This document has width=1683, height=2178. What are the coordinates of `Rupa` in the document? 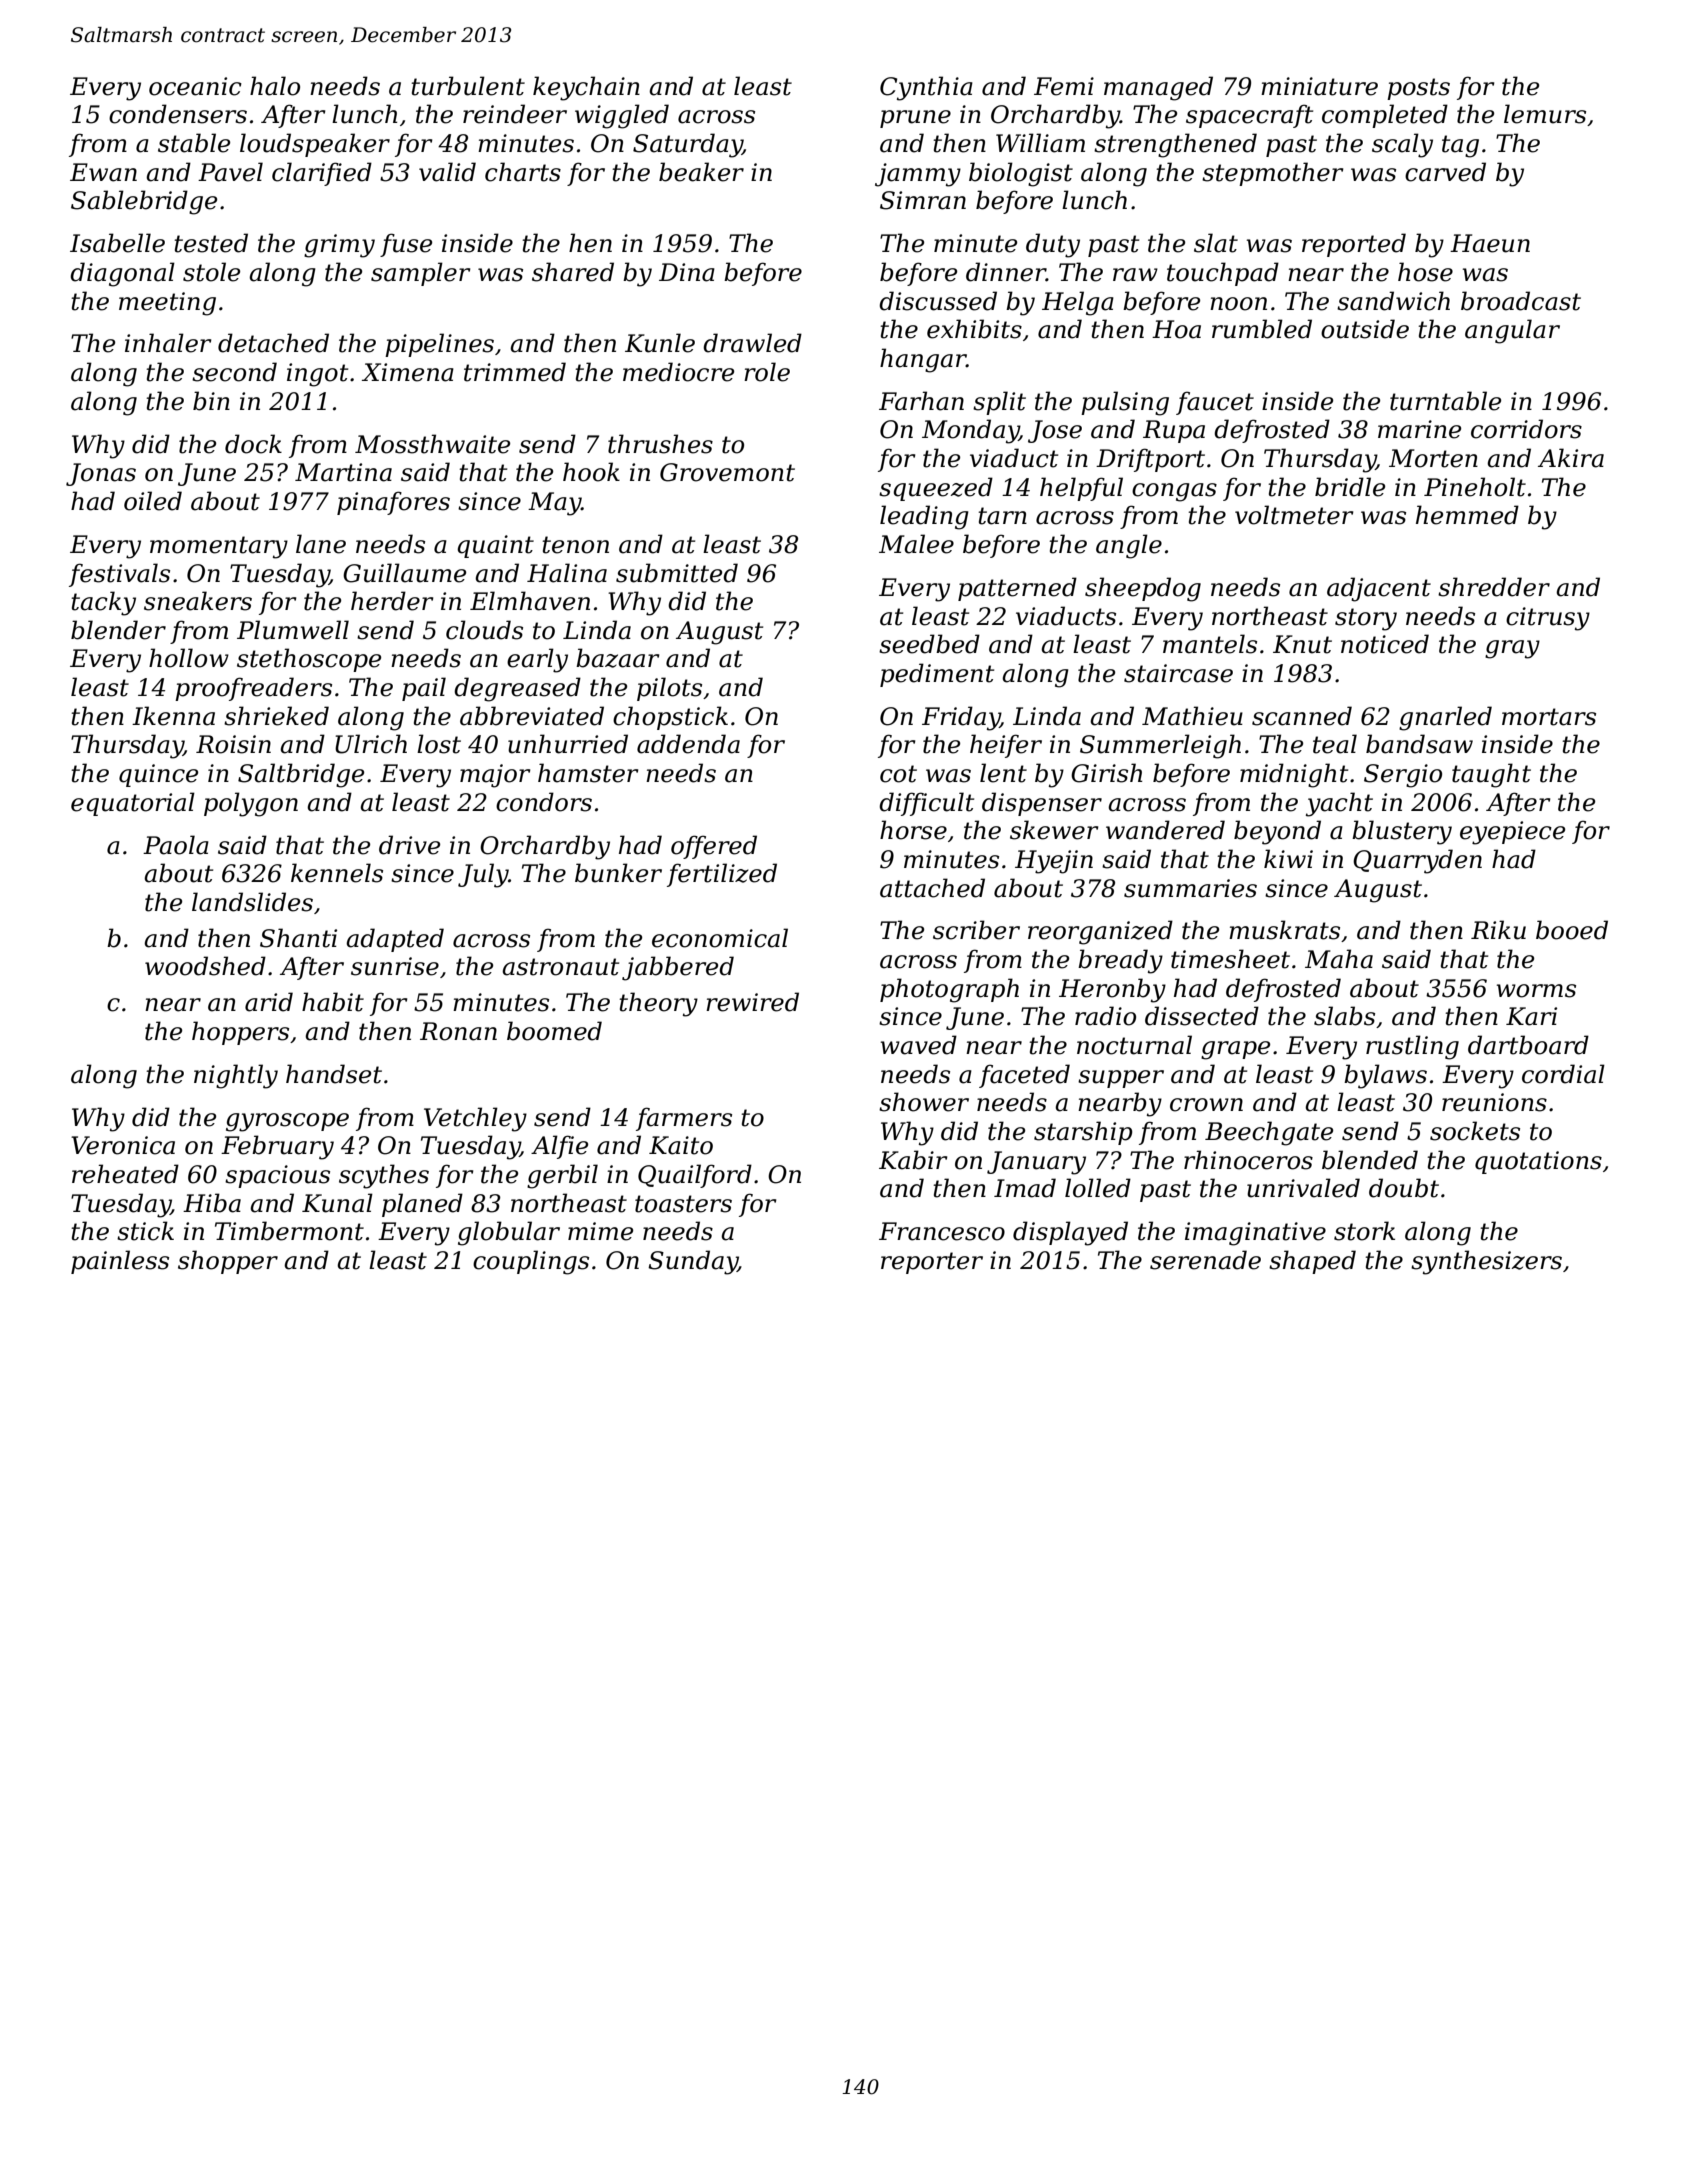 It's located at (1174, 431).
